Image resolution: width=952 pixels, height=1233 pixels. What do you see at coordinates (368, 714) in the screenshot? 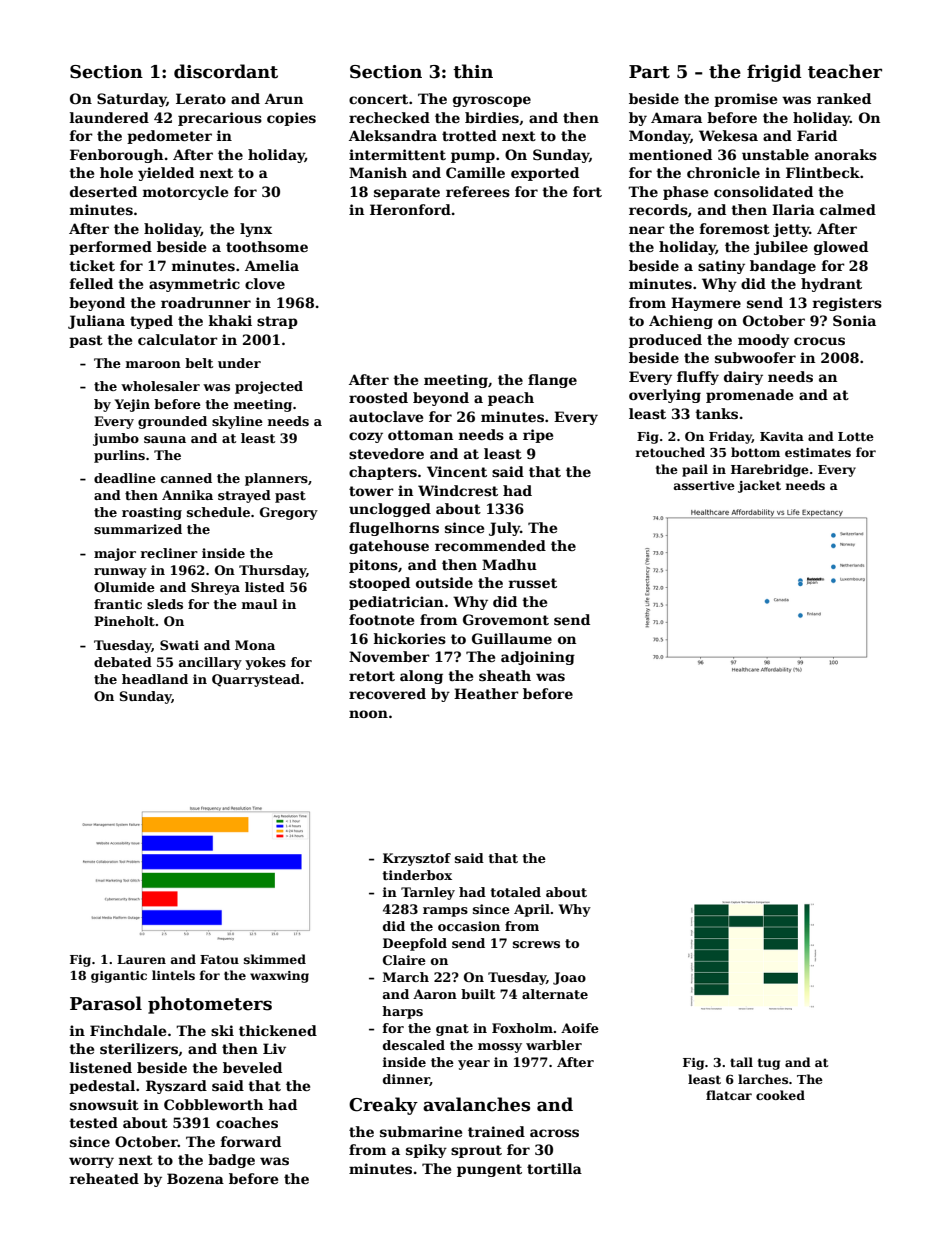
I see `noon` at bounding box center [368, 714].
